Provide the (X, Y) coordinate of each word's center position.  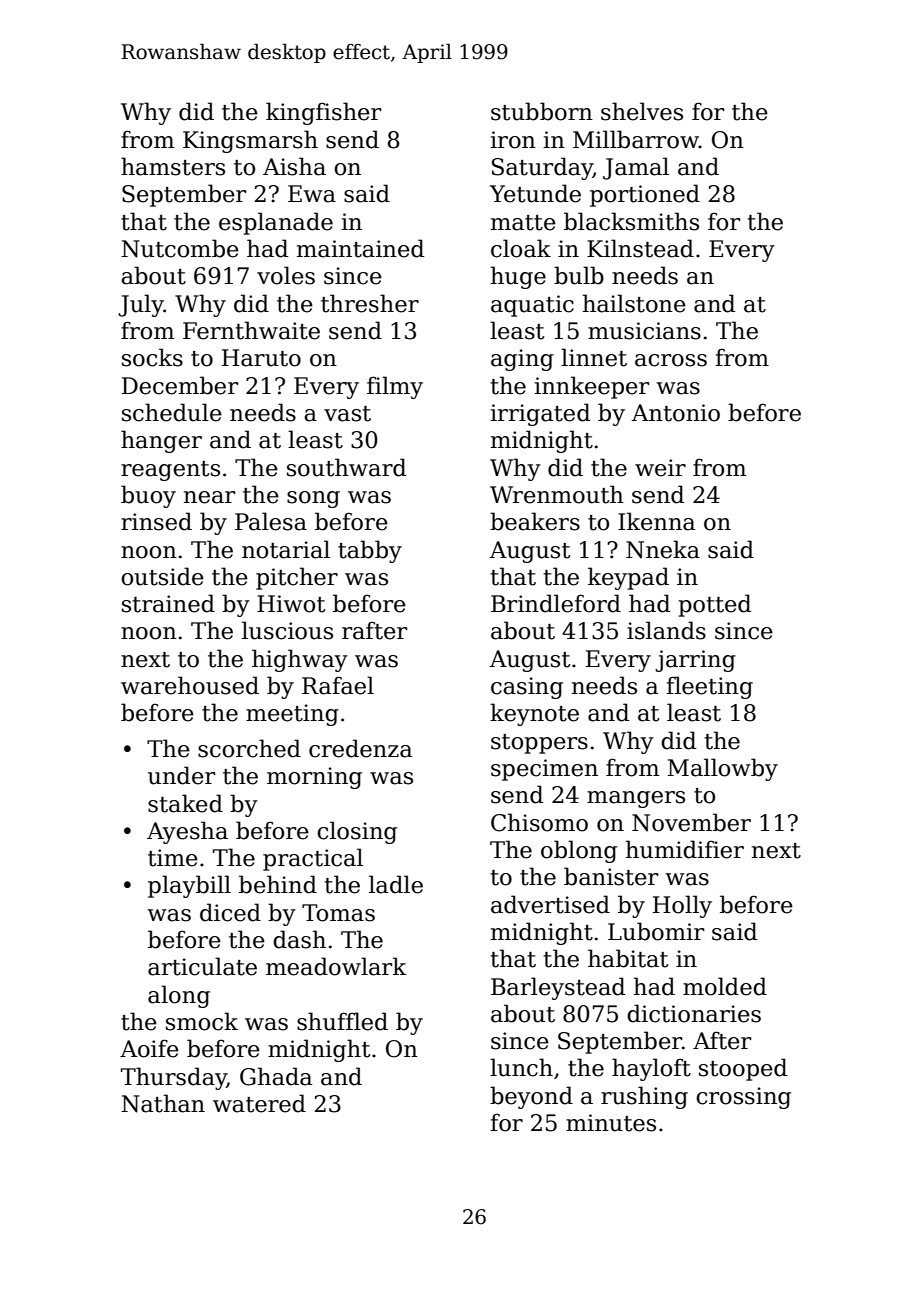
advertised (550, 904)
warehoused (190, 685)
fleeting (709, 687)
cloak (521, 248)
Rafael (338, 685)
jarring (695, 661)
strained (168, 603)
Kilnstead (640, 248)
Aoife (149, 1048)
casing (527, 688)
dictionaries (694, 1013)
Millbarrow (636, 139)
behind (278, 884)
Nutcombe (180, 248)
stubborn (542, 111)
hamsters (173, 166)
